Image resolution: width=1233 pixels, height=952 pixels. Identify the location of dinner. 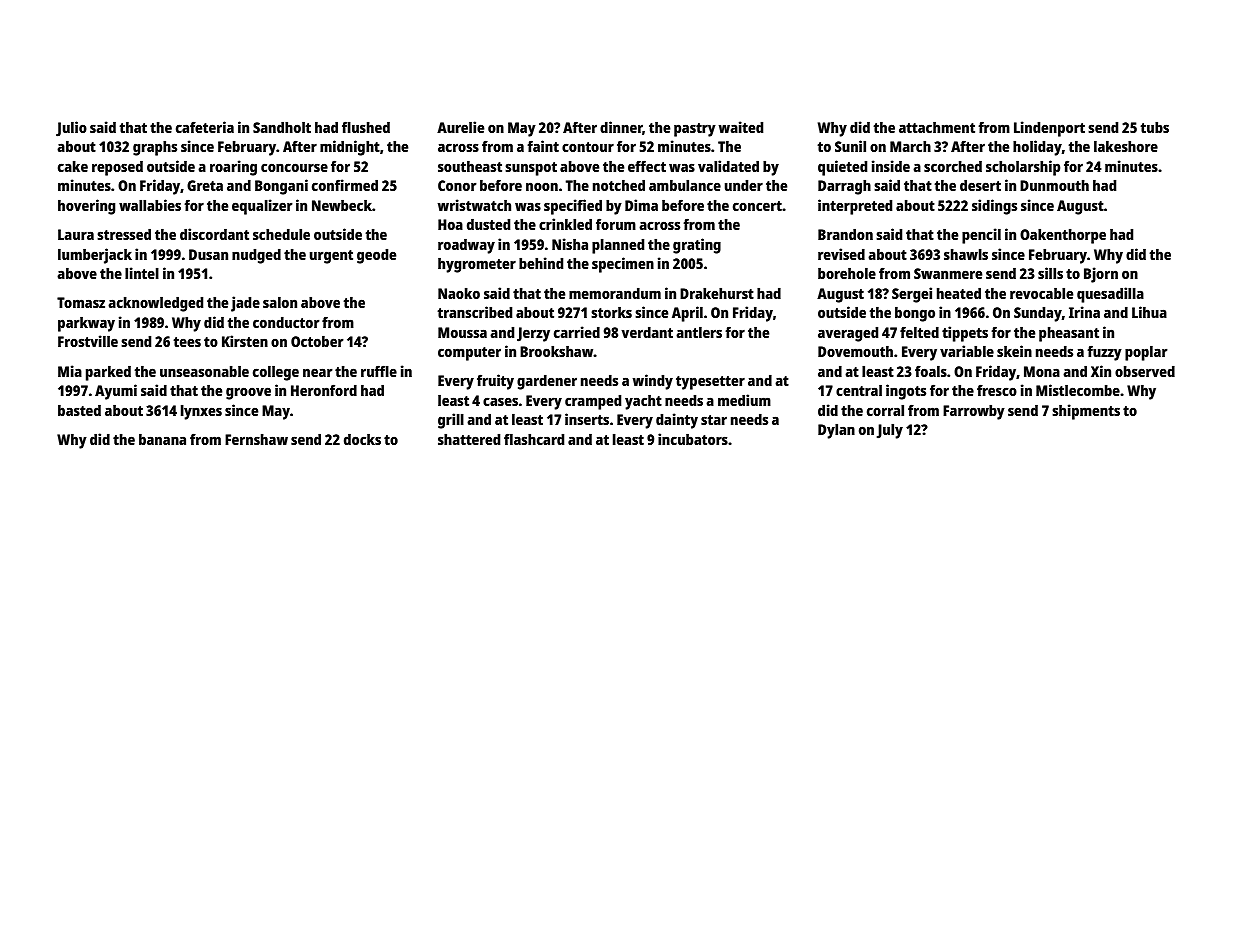
(621, 128).
